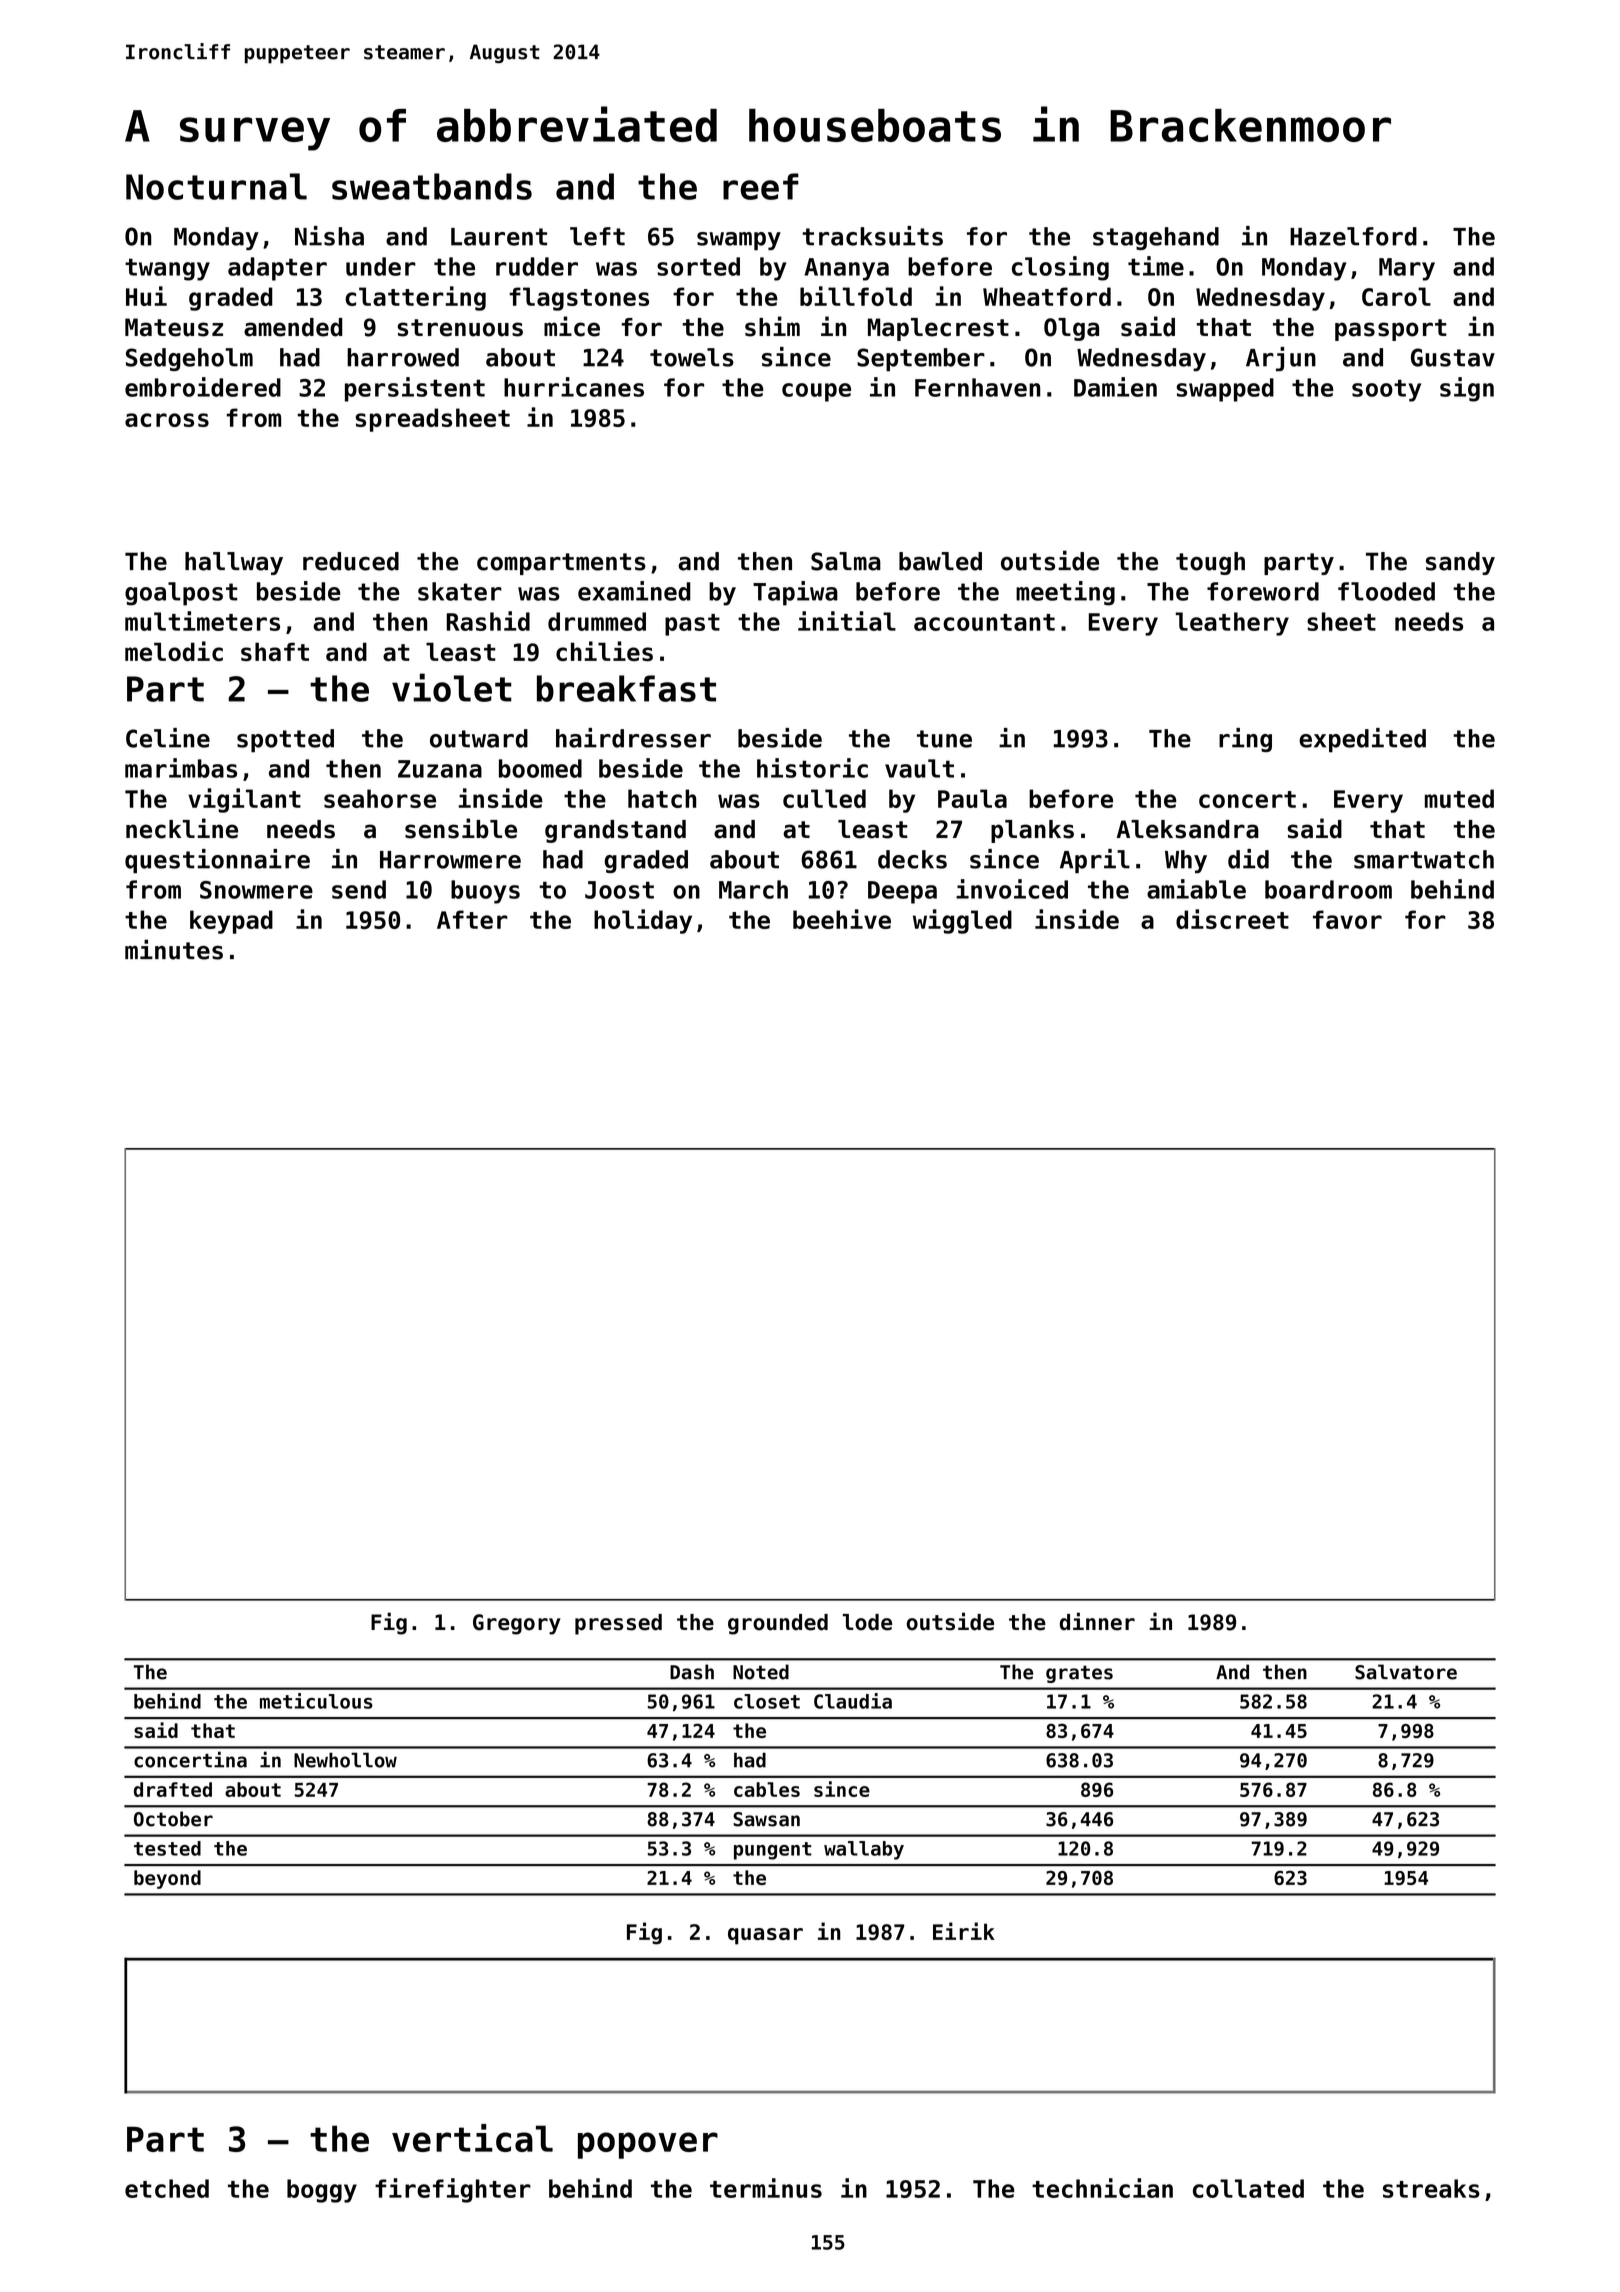 This image has height=2292, width=1620. What do you see at coordinates (618, 1624) in the image?
I see `pressed` at bounding box center [618, 1624].
